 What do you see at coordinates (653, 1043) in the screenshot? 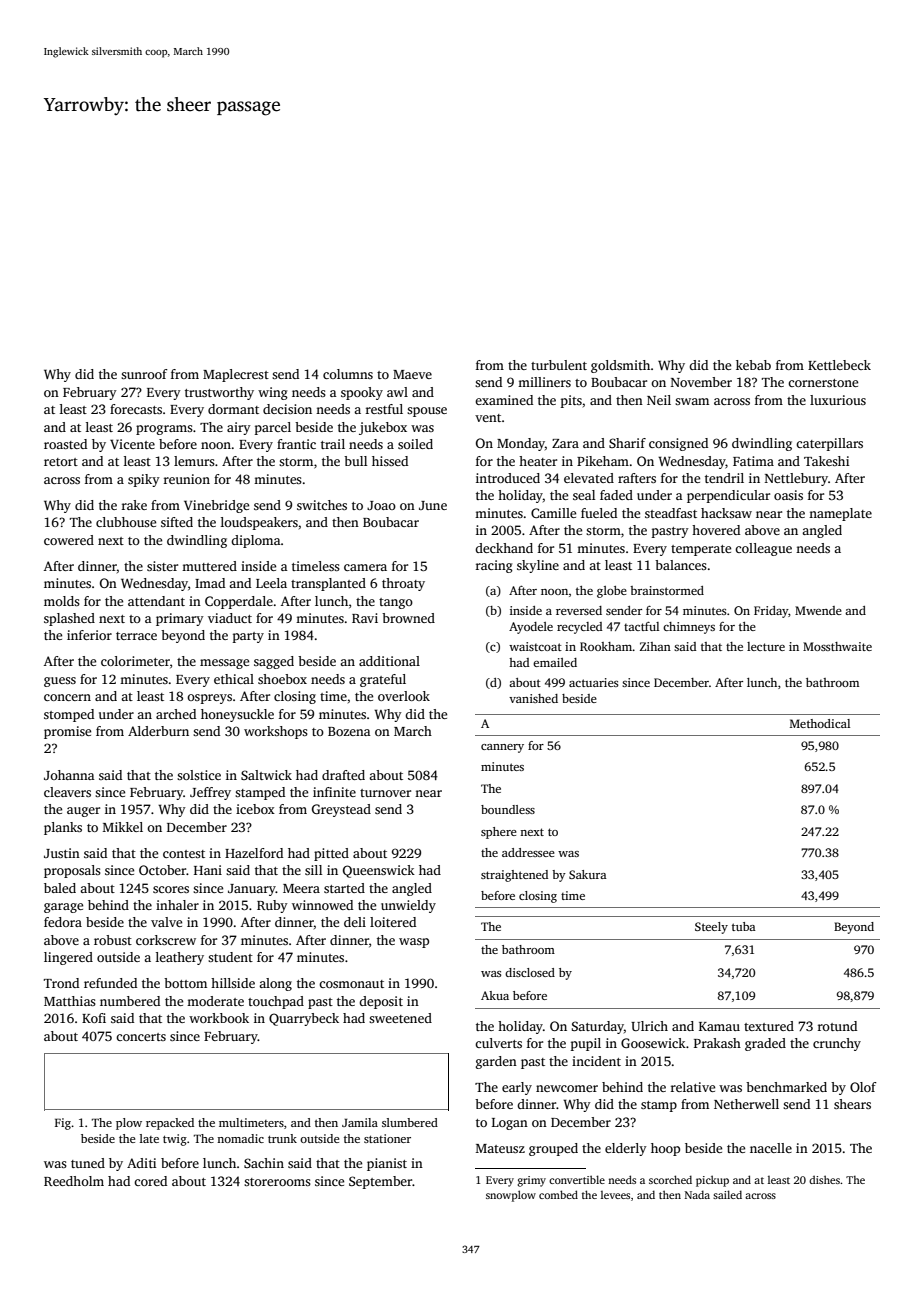
I see `Goosewick` at bounding box center [653, 1043].
